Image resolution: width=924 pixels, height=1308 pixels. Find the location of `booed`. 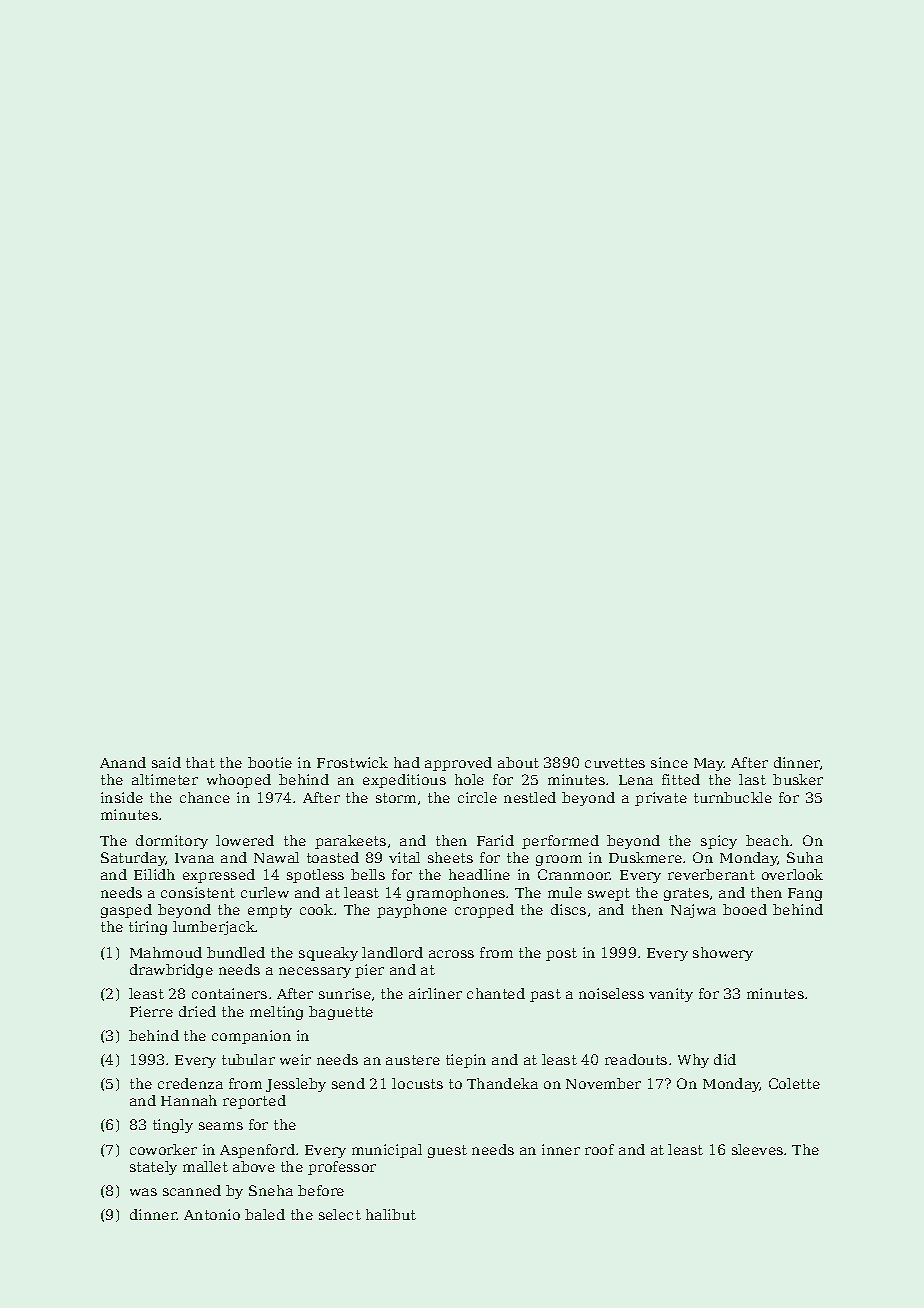

booed is located at coordinates (745, 909).
